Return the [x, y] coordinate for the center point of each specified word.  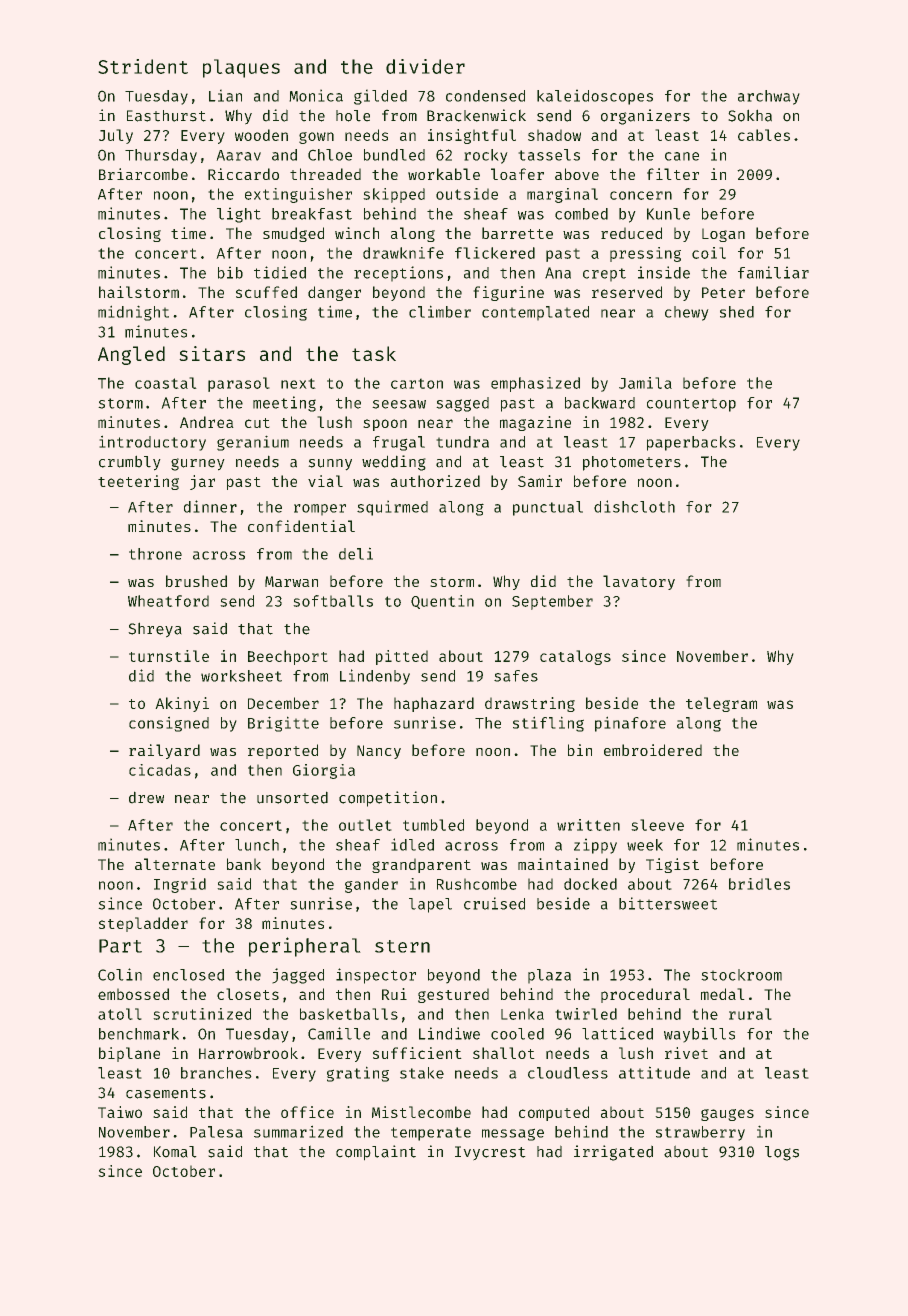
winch [357, 233]
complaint [376, 1153]
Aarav [238, 155]
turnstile [169, 656]
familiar [773, 272]
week [645, 845]
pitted [402, 657]
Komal [175, 1152]
